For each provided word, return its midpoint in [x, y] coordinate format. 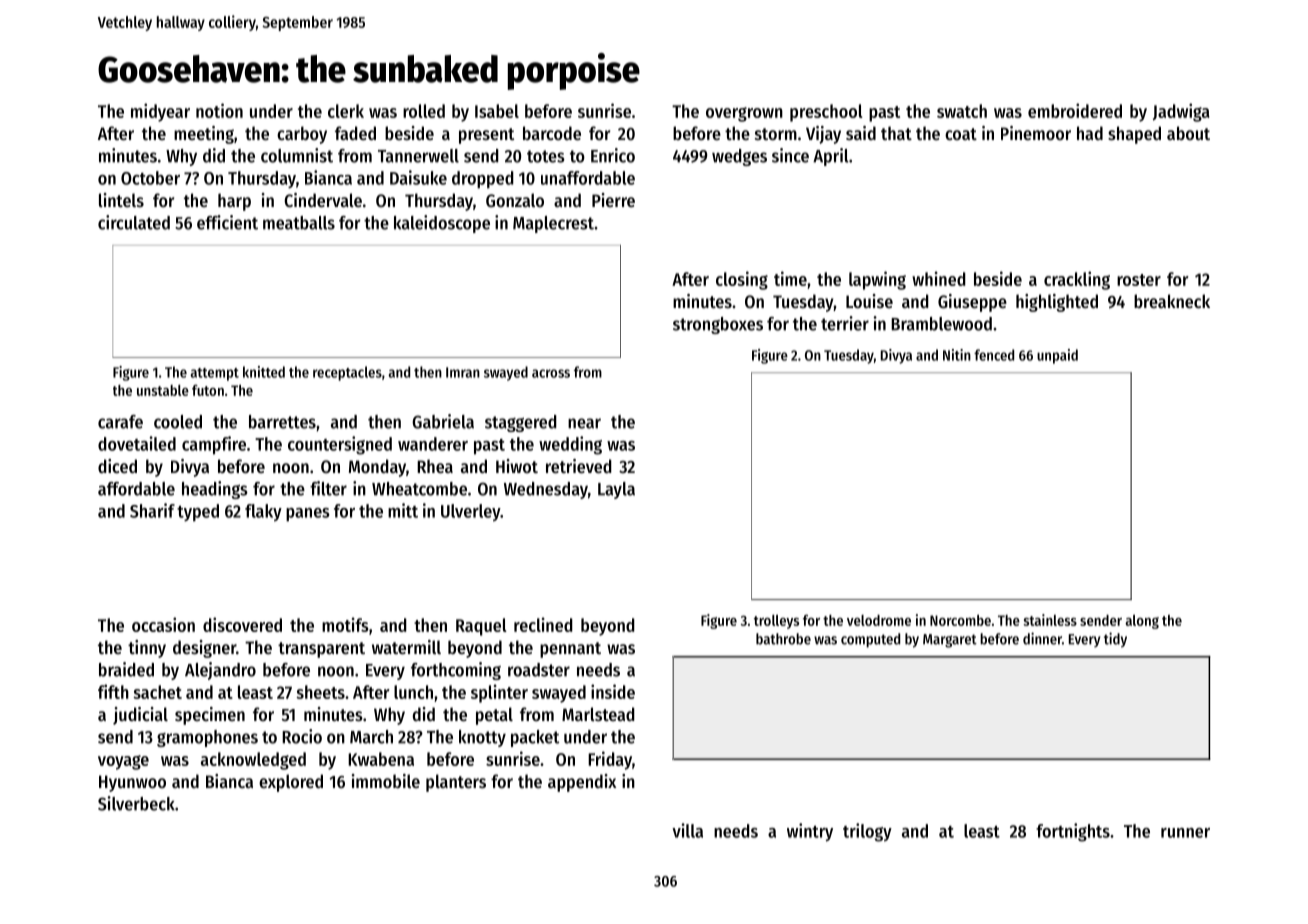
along [1142, 622]
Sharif [152, 510]
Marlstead [598, 714]
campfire [214, 445]
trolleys [776, 622]
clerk [346, 111]
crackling [1077, 280]
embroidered [1075, 110]
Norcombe [960, 620]
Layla [616, 490]
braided [126, 669]
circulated [134, 222]
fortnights [1073, 832]
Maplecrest [553, 224]
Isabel [497, 111]
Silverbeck [136, 803]
